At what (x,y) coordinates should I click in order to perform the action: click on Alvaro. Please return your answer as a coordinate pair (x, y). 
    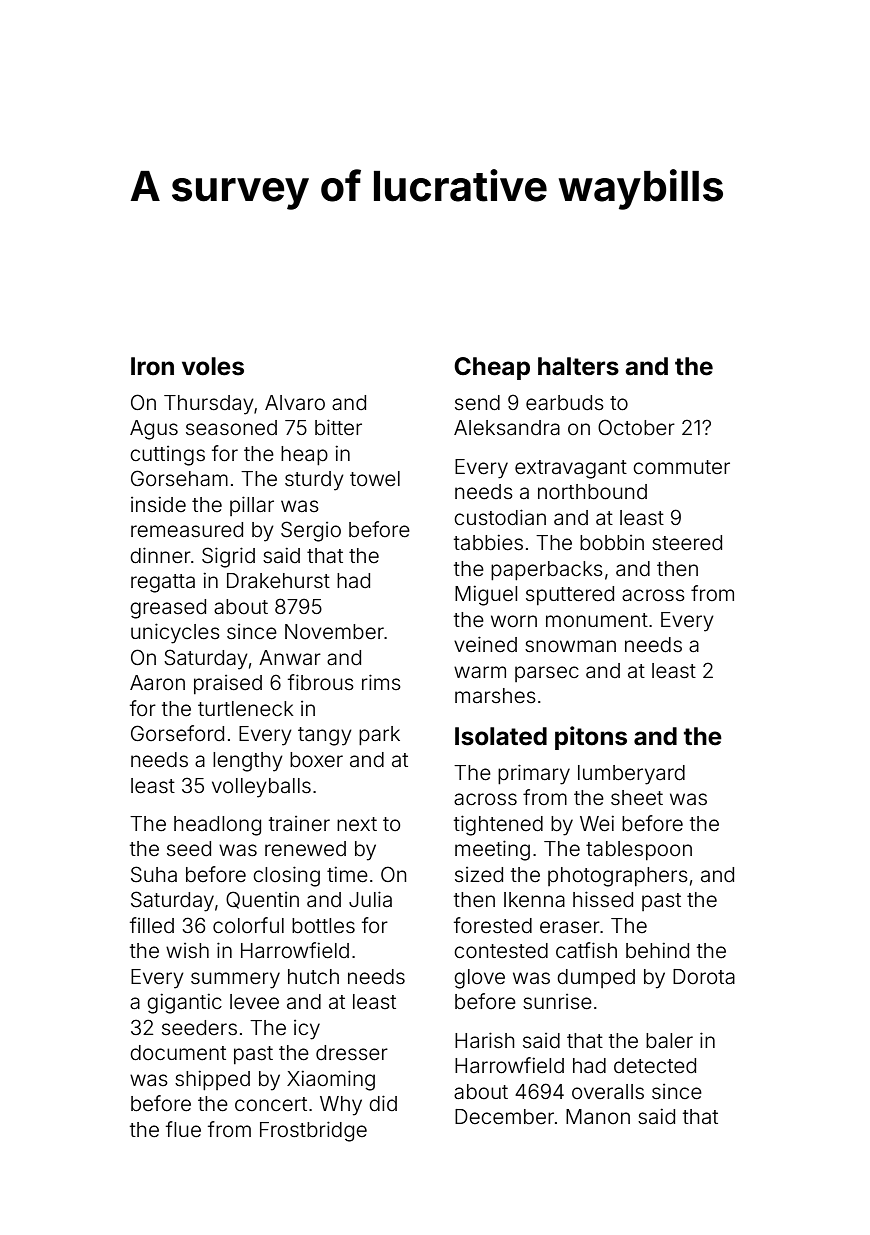
    Looking at the image, I should click on (295, 402).
